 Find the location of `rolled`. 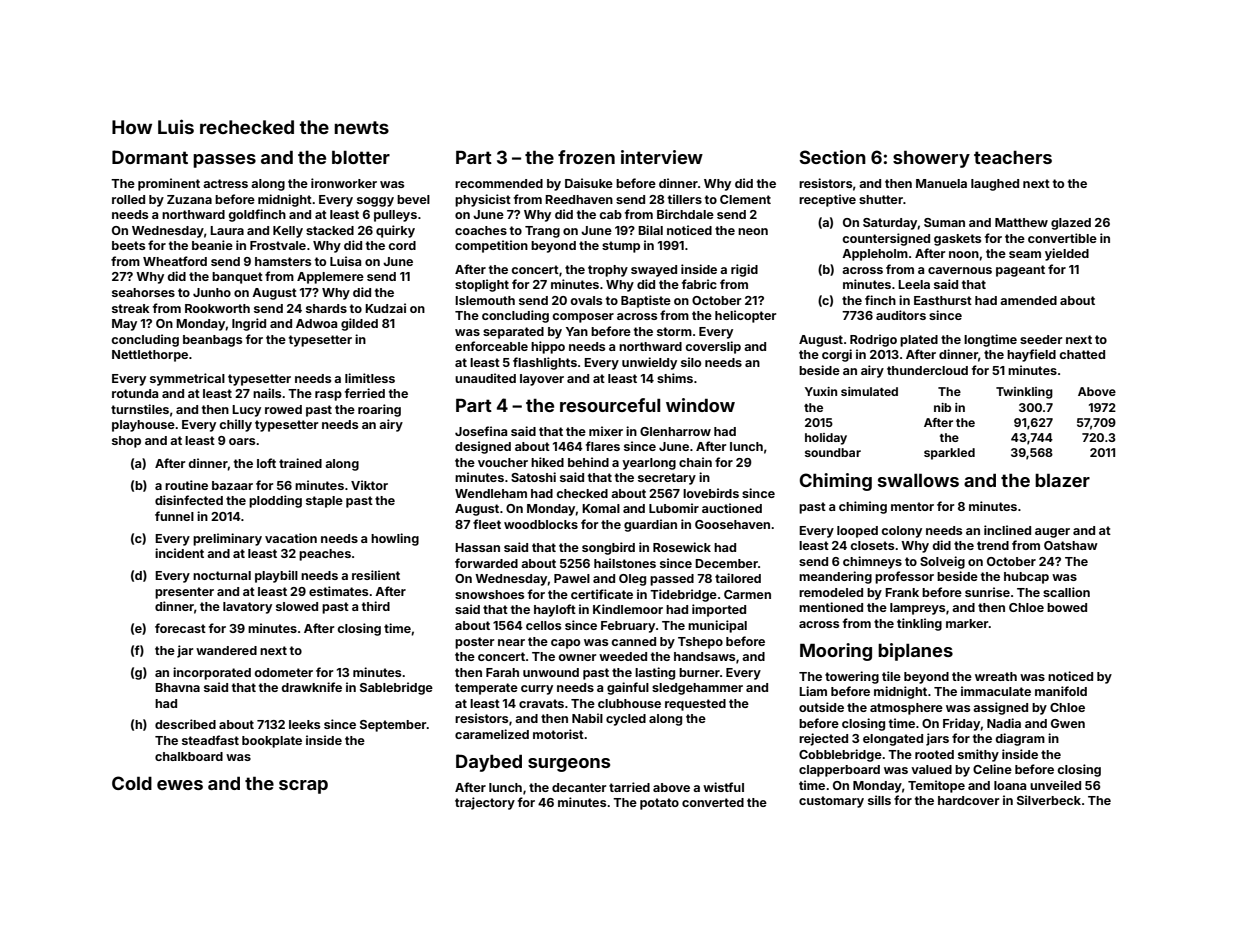

rolled is located at coordinates (128, 199).
